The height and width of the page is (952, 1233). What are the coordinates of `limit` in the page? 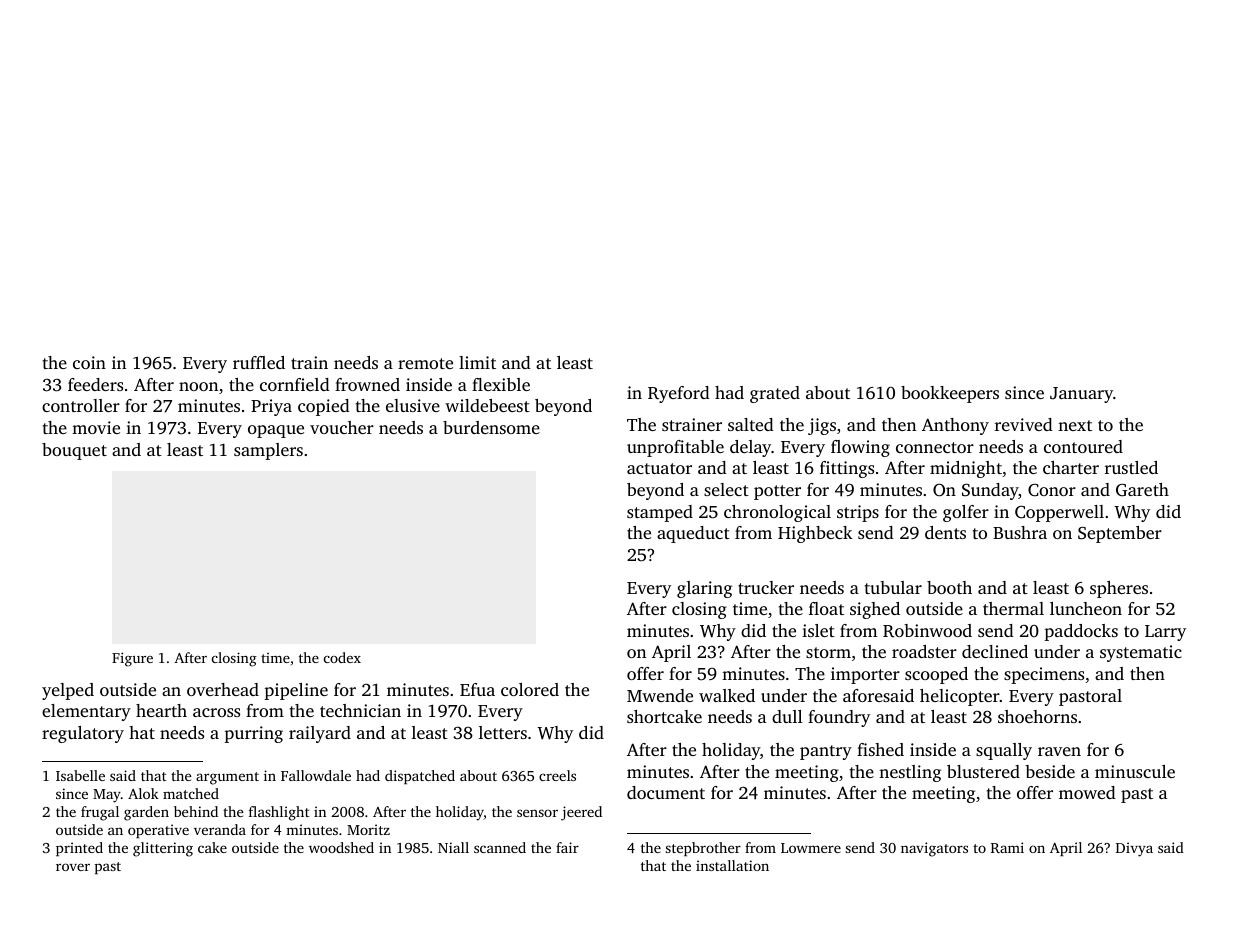 It's located at (477, 362).
